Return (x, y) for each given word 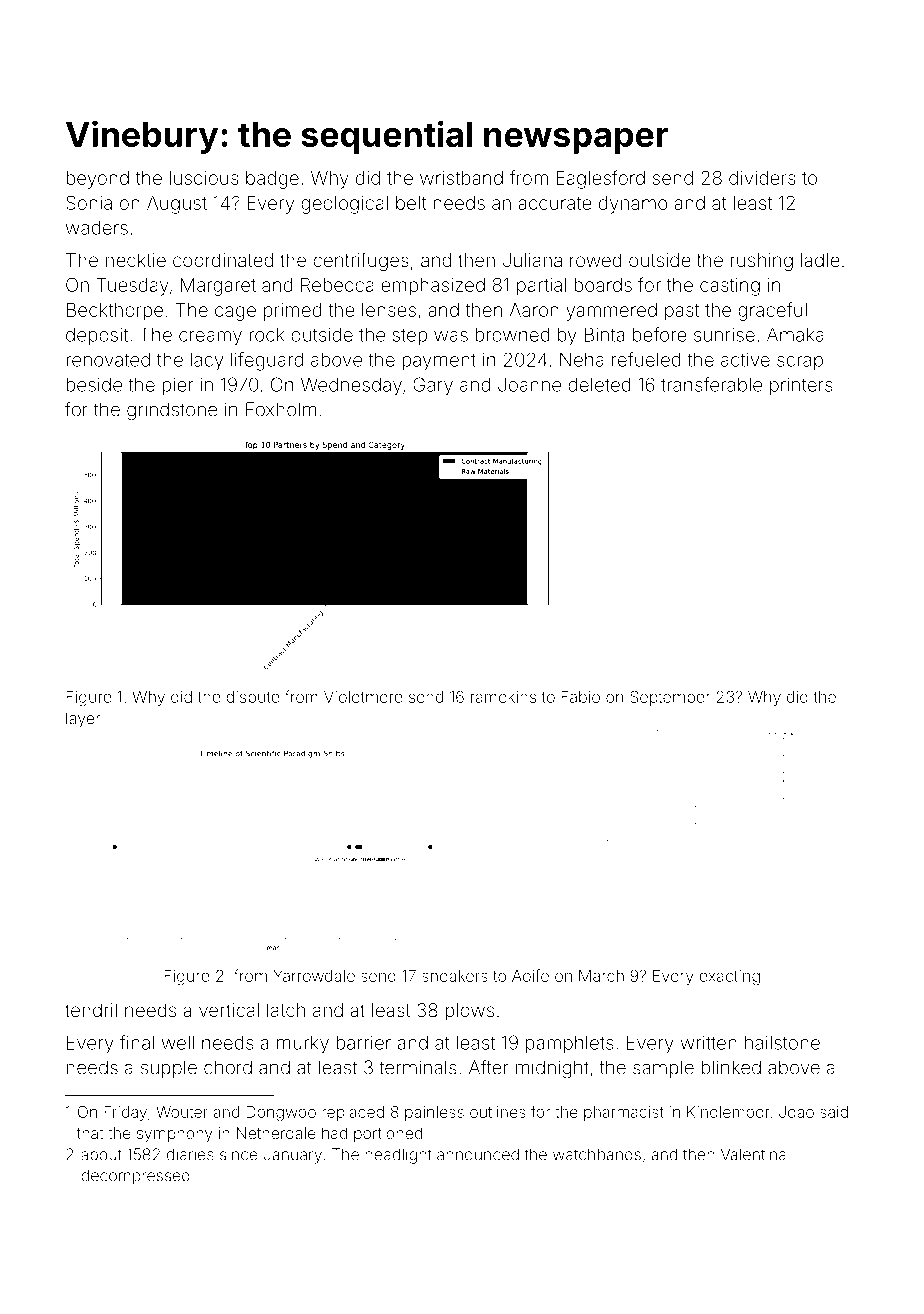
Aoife (530, 975)
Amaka (795, 334)
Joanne (529, 384)
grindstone (172, 411)
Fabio (580, 697)
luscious (204, 178)
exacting (729, 978)
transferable (711, 384)
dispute (252, 698)
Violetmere (363, 697)
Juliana (532, 260)
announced (478, 1154)
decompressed (135, 1177)
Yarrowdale (314, 976)
